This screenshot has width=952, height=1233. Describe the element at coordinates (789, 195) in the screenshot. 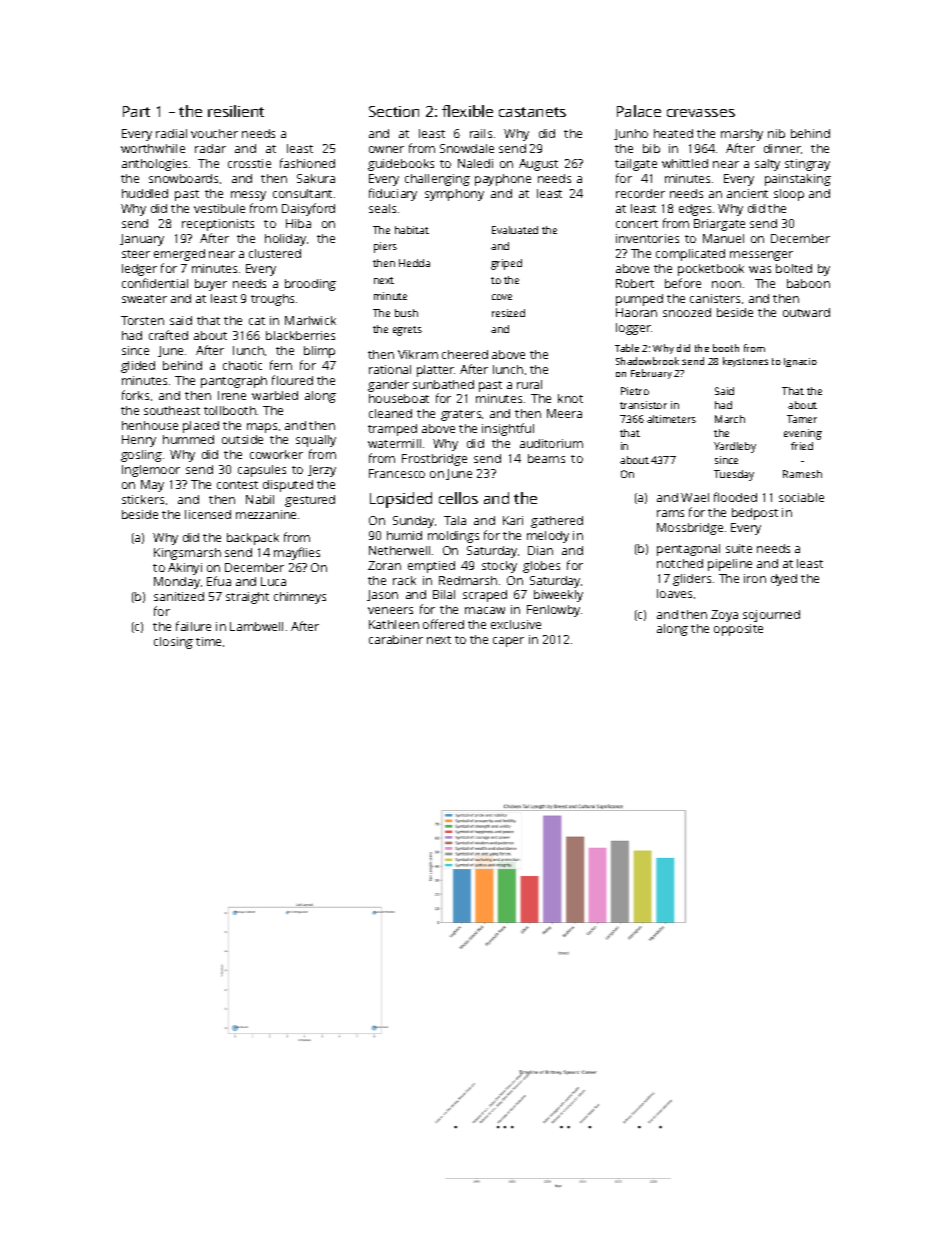

I see `sloop` at that location.
